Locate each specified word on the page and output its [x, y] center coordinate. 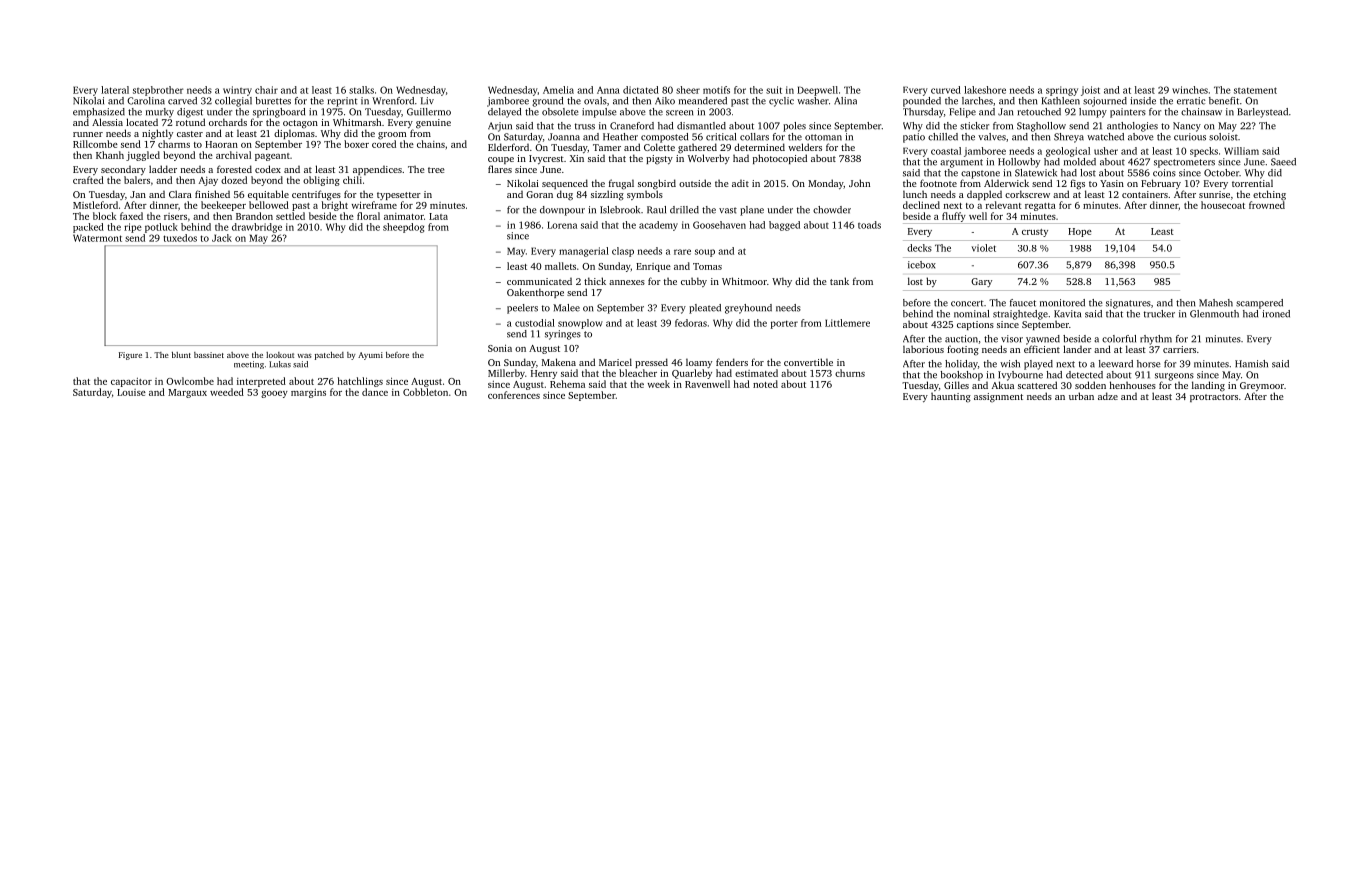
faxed [131, 216]
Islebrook [620, 210]
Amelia [558, 90]
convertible [808, 362]
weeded [227, 392]
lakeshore [985, 90]
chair [266, 90]
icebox [922, 265]
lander [1077, 349]
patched [329, 356]
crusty [1035, 233]
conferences [514, 395]
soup [705, 253]
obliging [321, 181]
